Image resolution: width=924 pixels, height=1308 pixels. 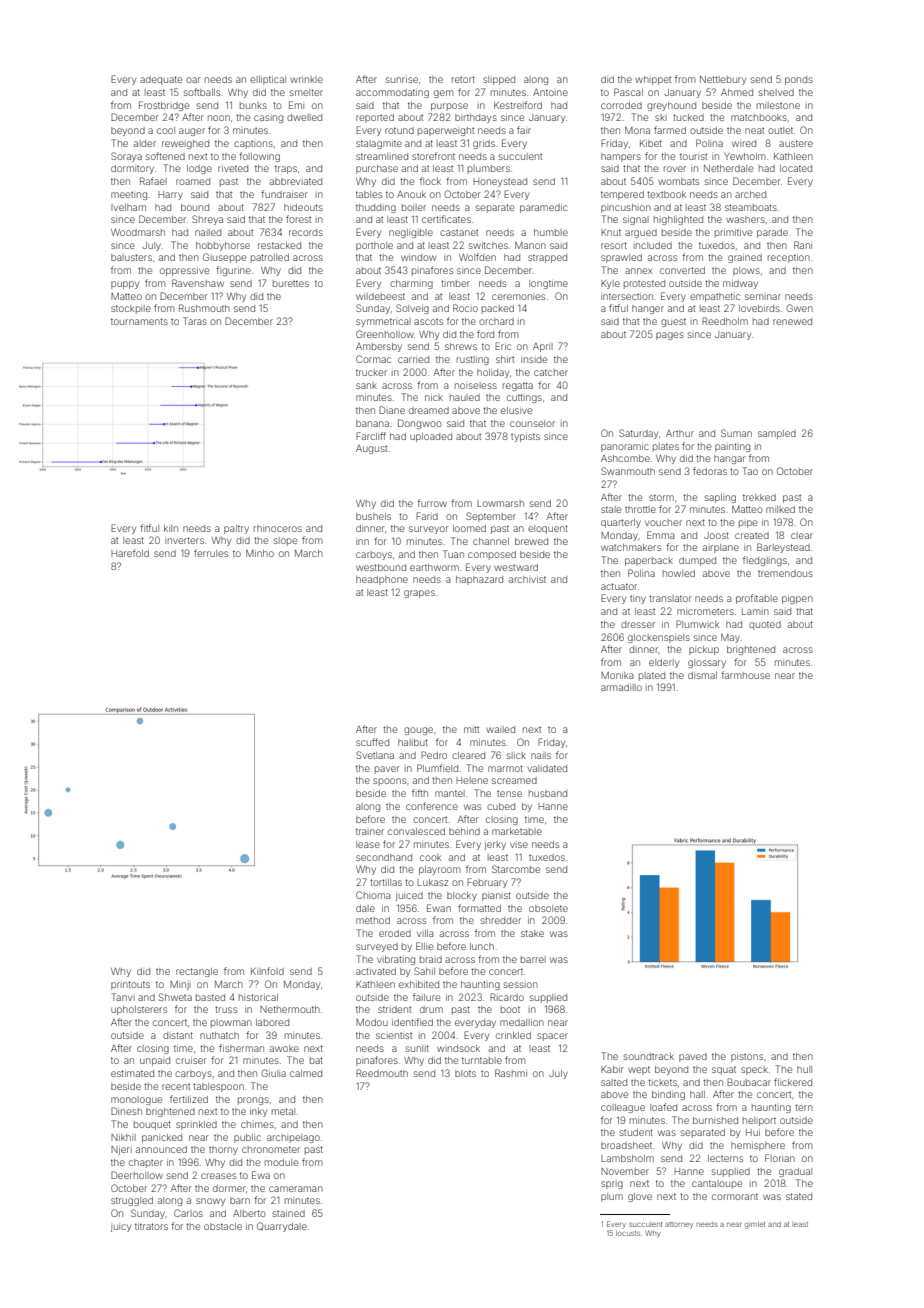 What do you see at coordinates (499, 80) in the image?
I see `slipped` at bounding box center [499, 80].
